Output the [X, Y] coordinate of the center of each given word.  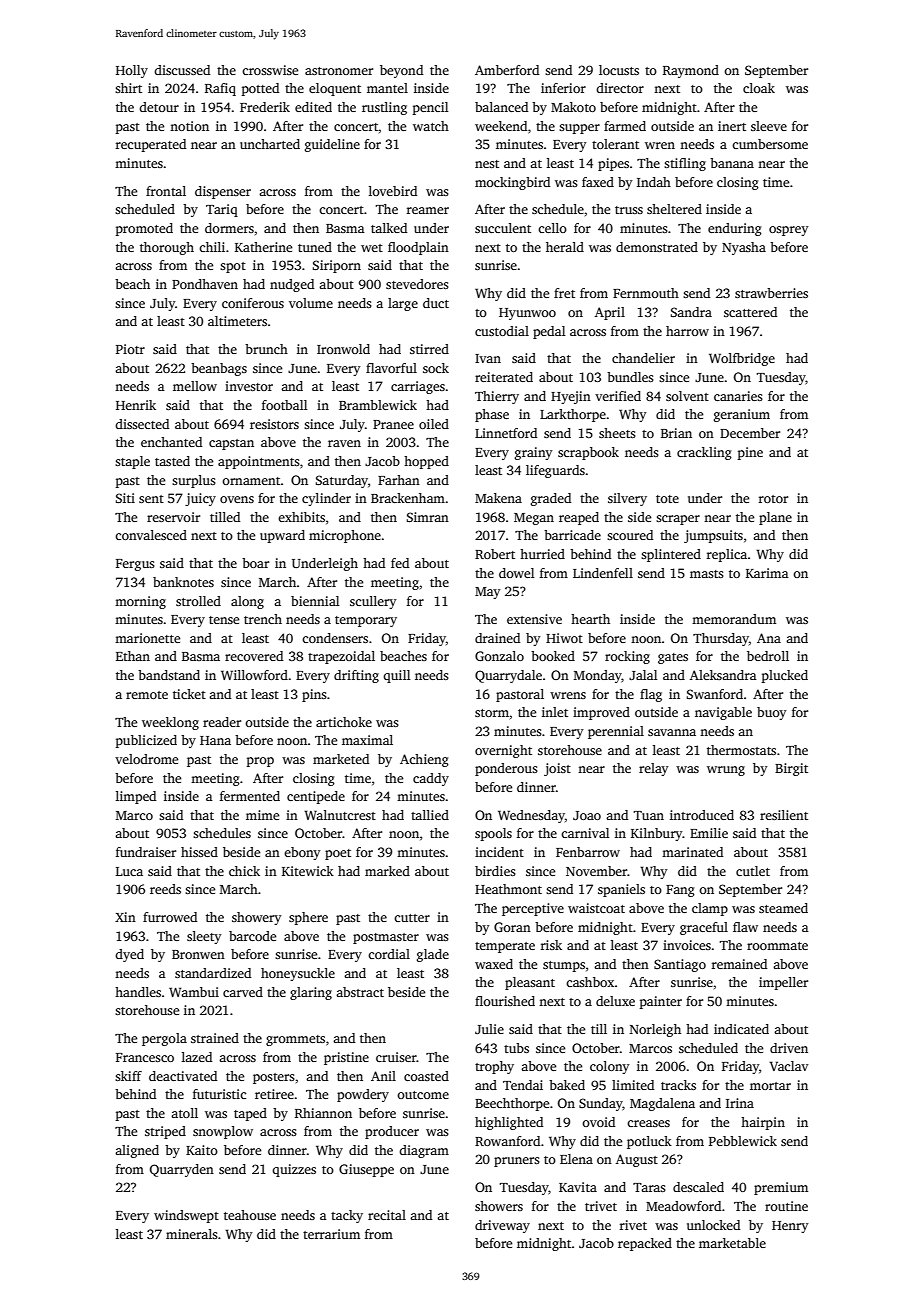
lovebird [393, 191]
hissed [199, 852]
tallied [430, 815]
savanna [672, 732]
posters [274, 1078]
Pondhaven [205, 284]
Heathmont [508, 889]
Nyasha [744, 248]
